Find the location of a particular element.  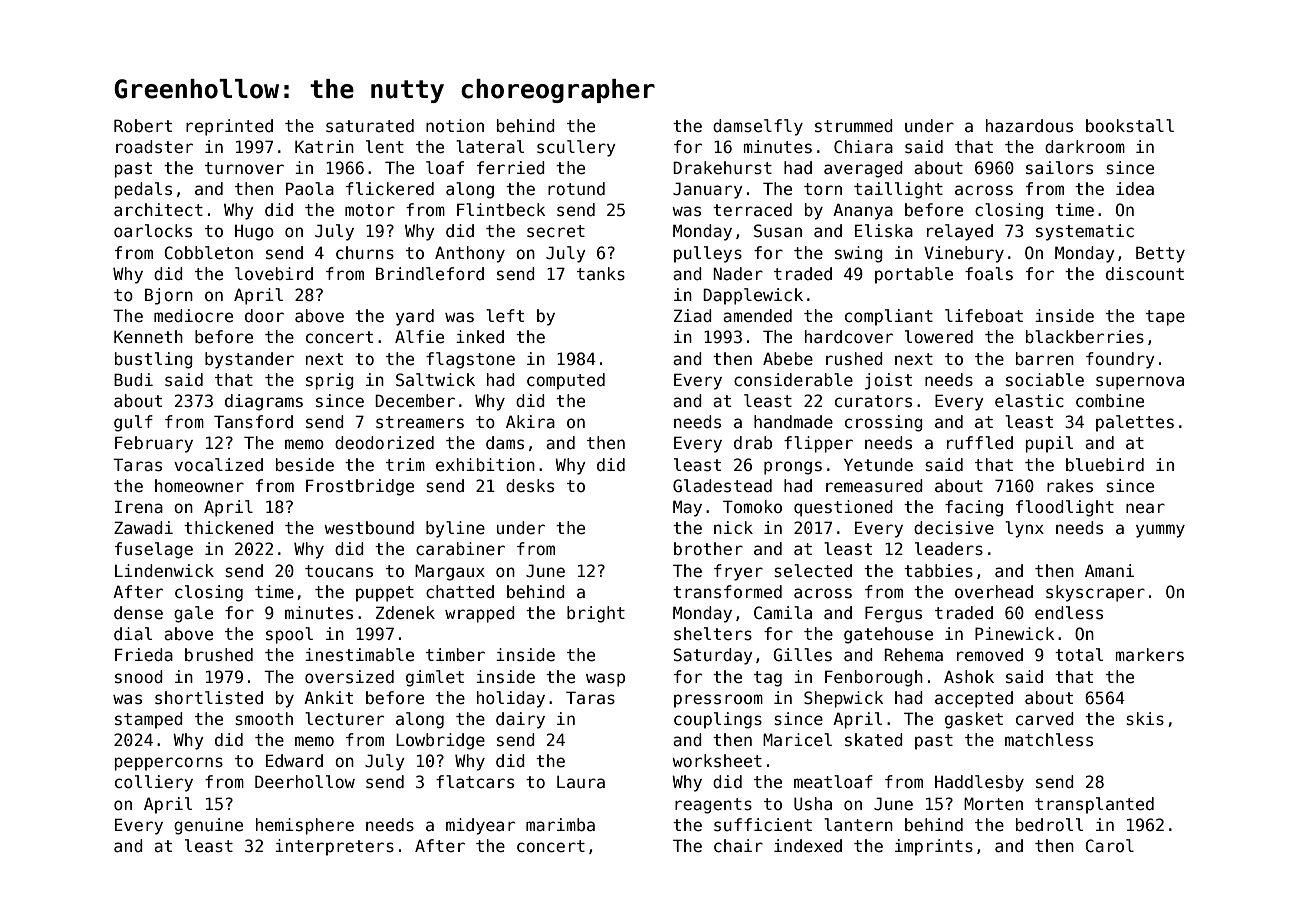

motor is located at coordinates (370, 210).
